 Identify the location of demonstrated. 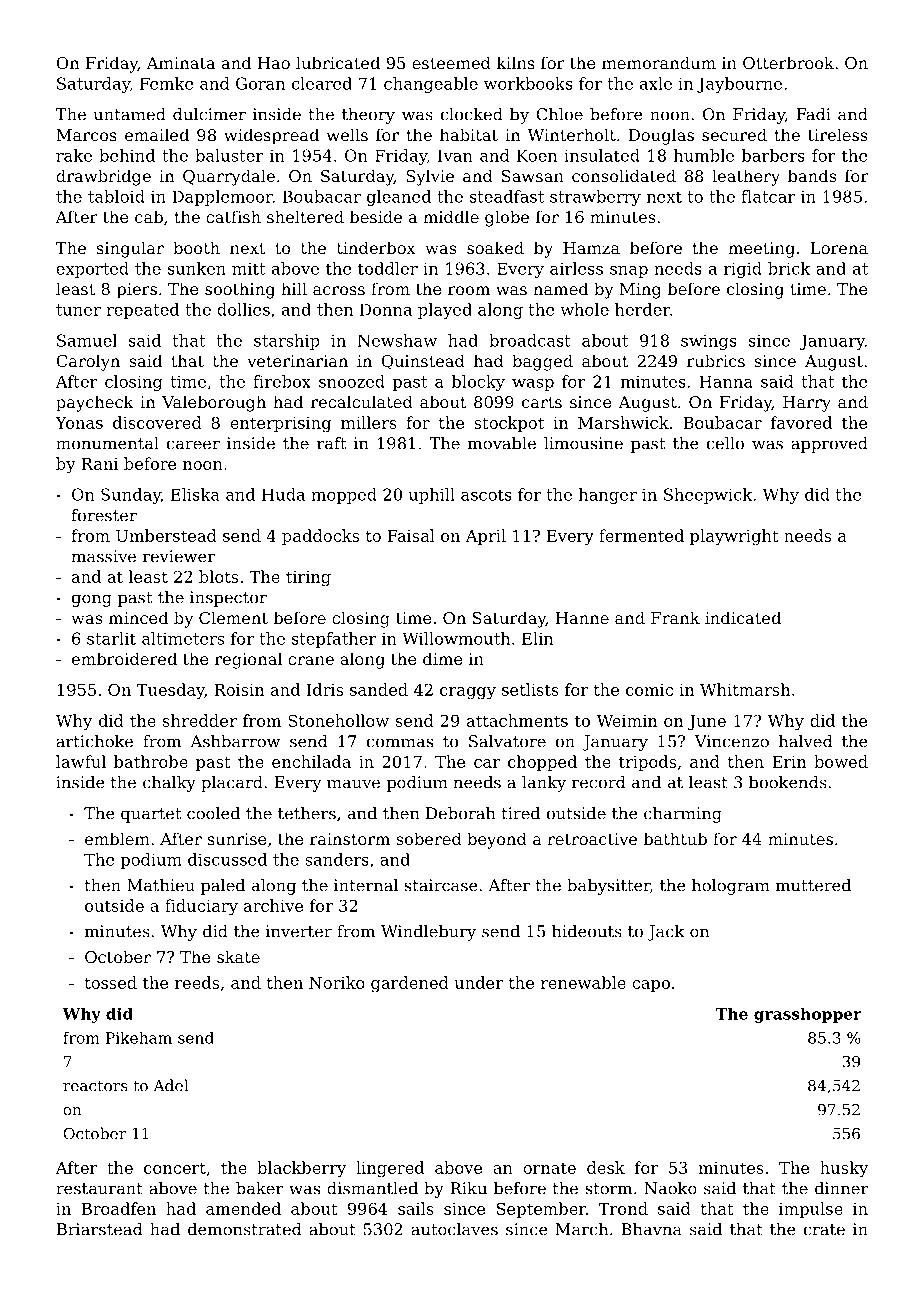
(245, 1229).
